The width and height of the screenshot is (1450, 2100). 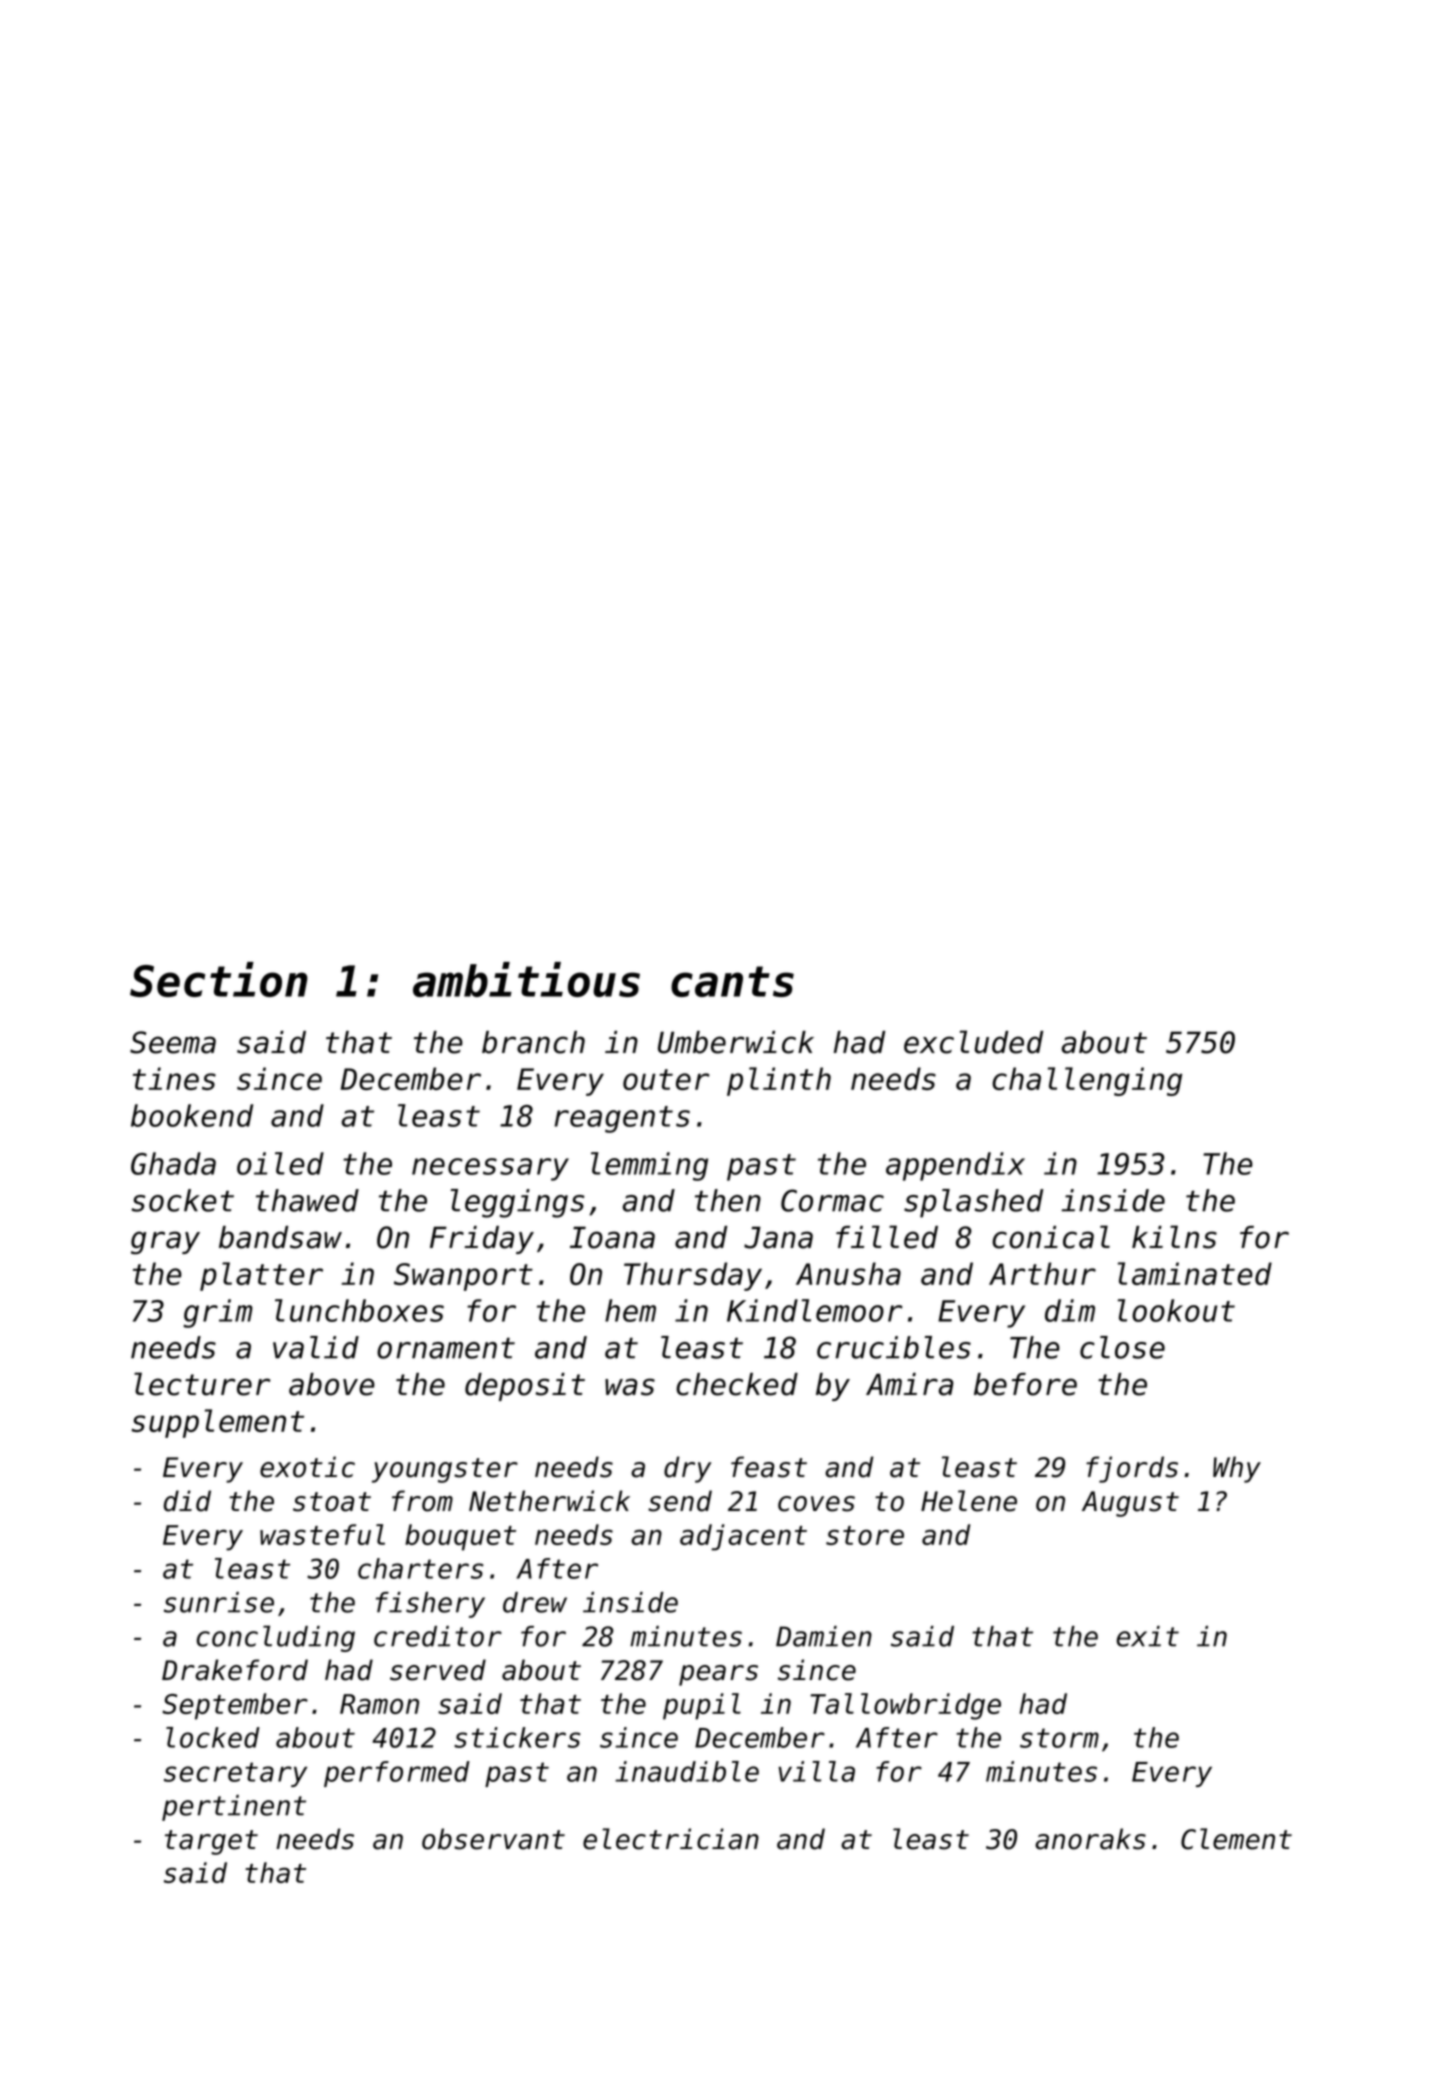 I want to click on send, so click(x=680, y=1501).
